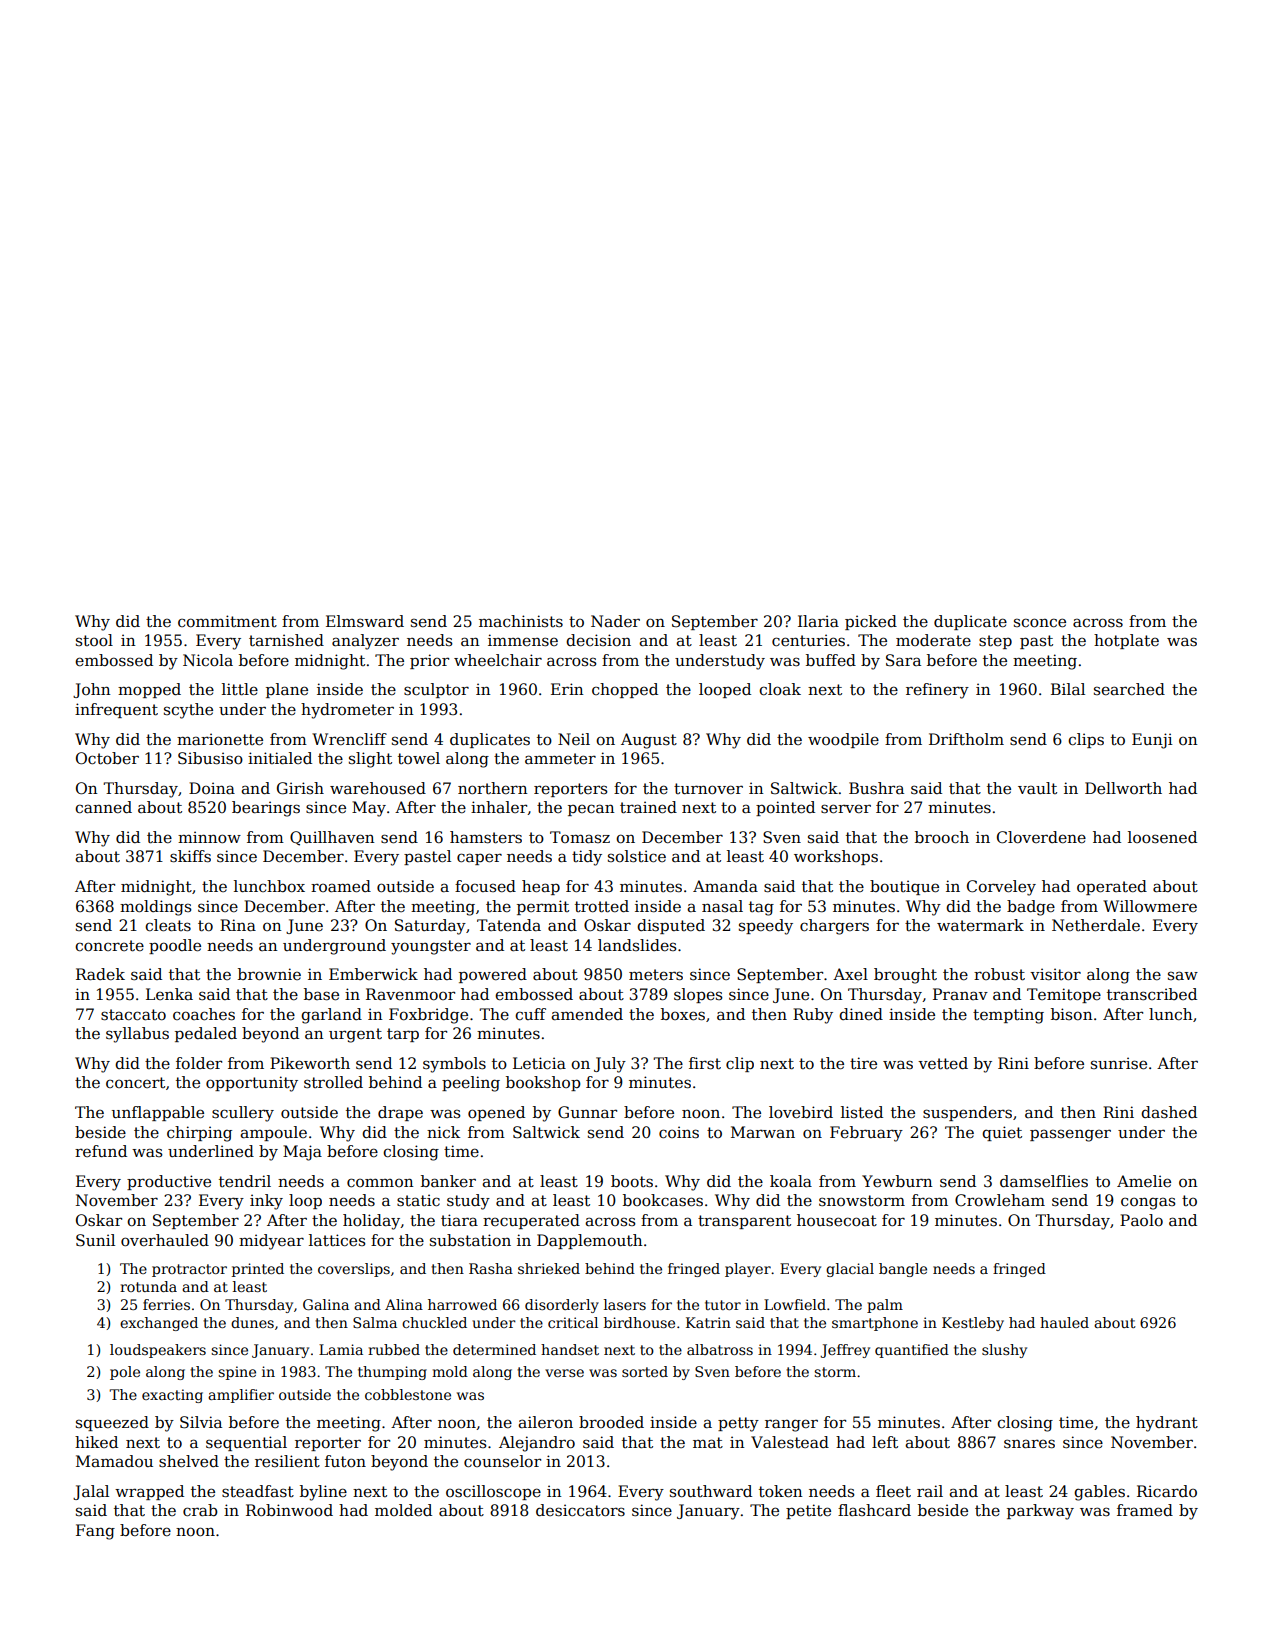  I want to click on concrete, so click(109, 946).
